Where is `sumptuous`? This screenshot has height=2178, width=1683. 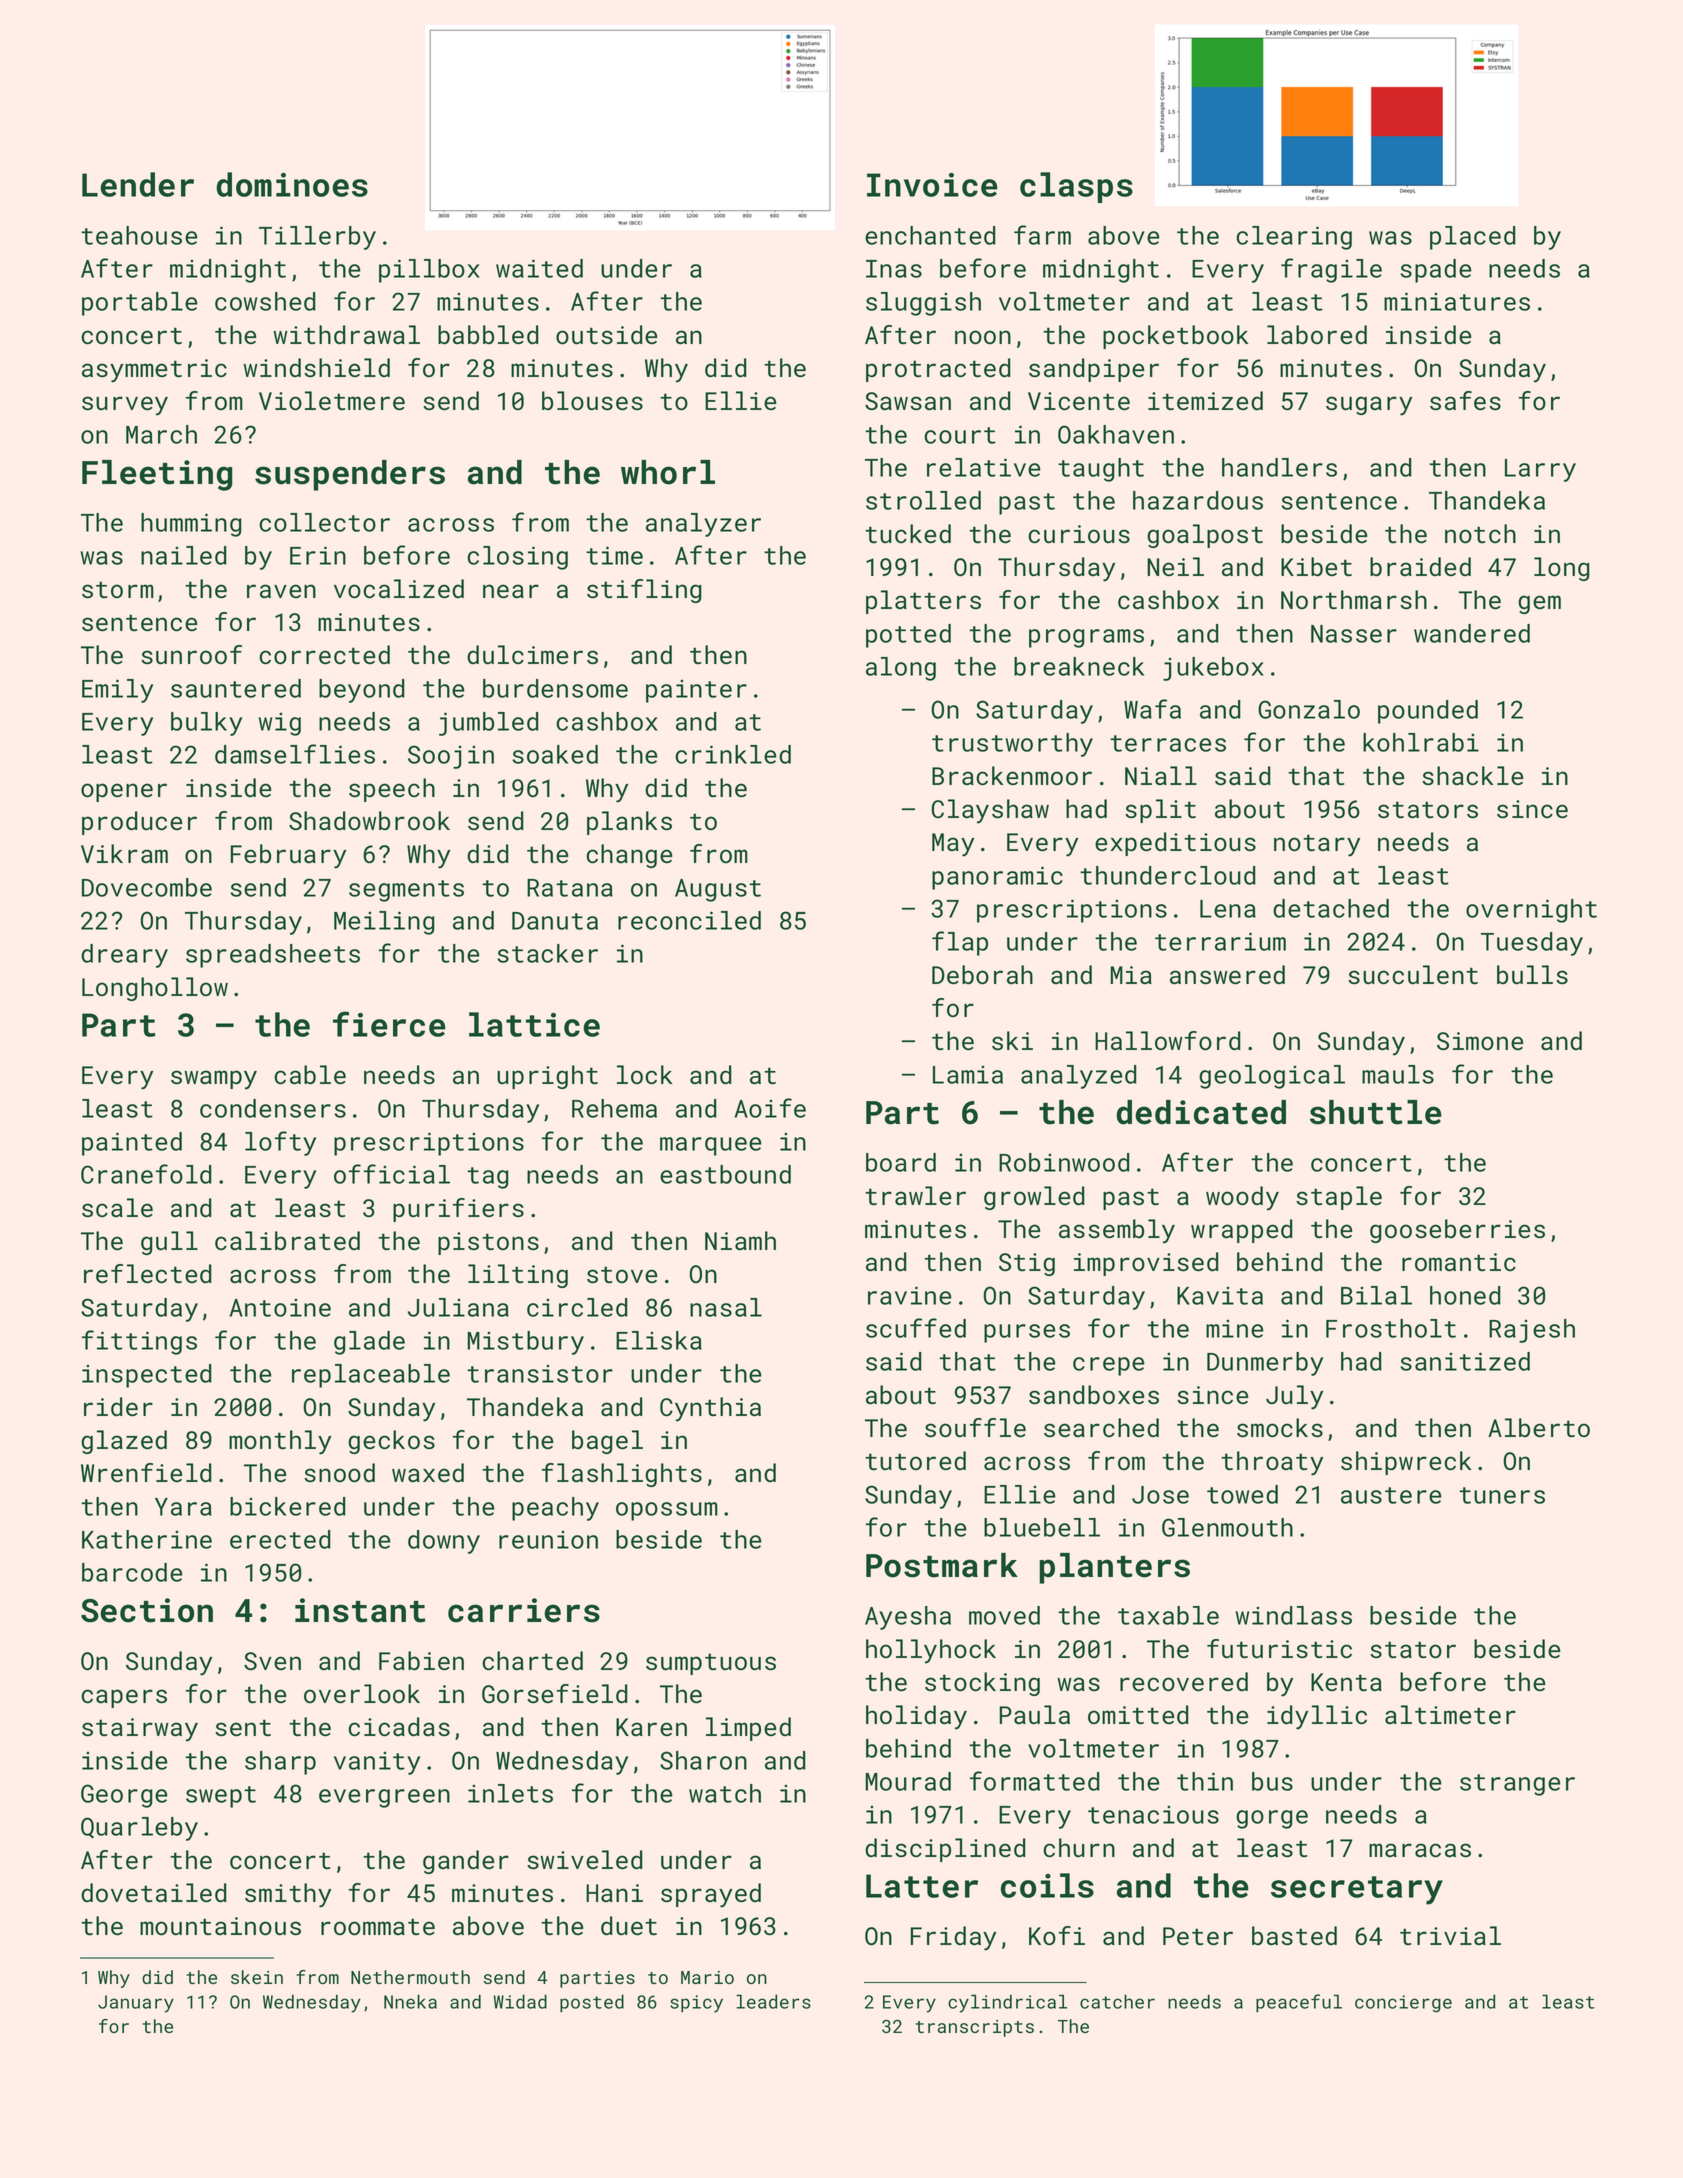 sumptuous is located at coordinates (711, 1664).
